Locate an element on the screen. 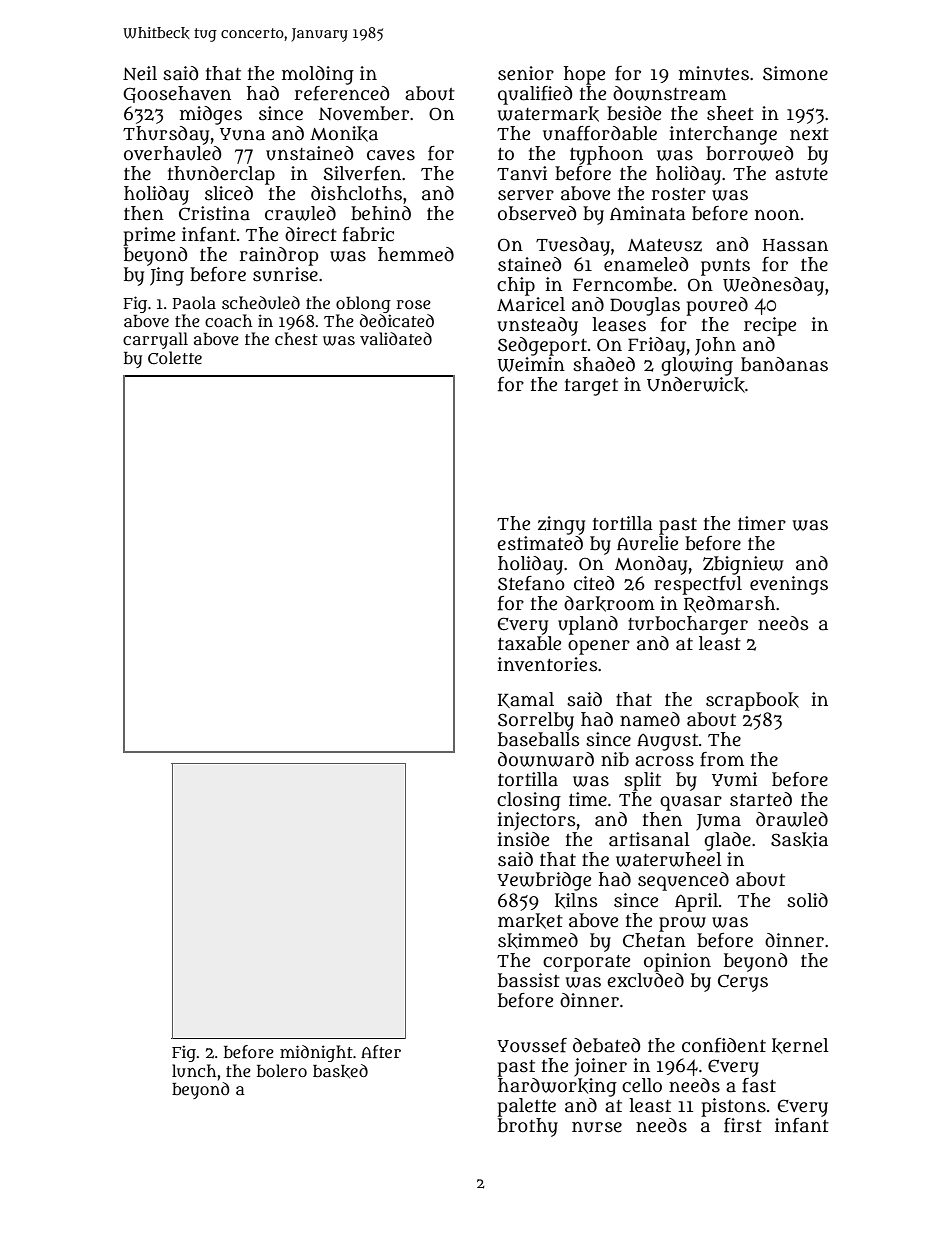  first is located at coordinates (743, 1125).
